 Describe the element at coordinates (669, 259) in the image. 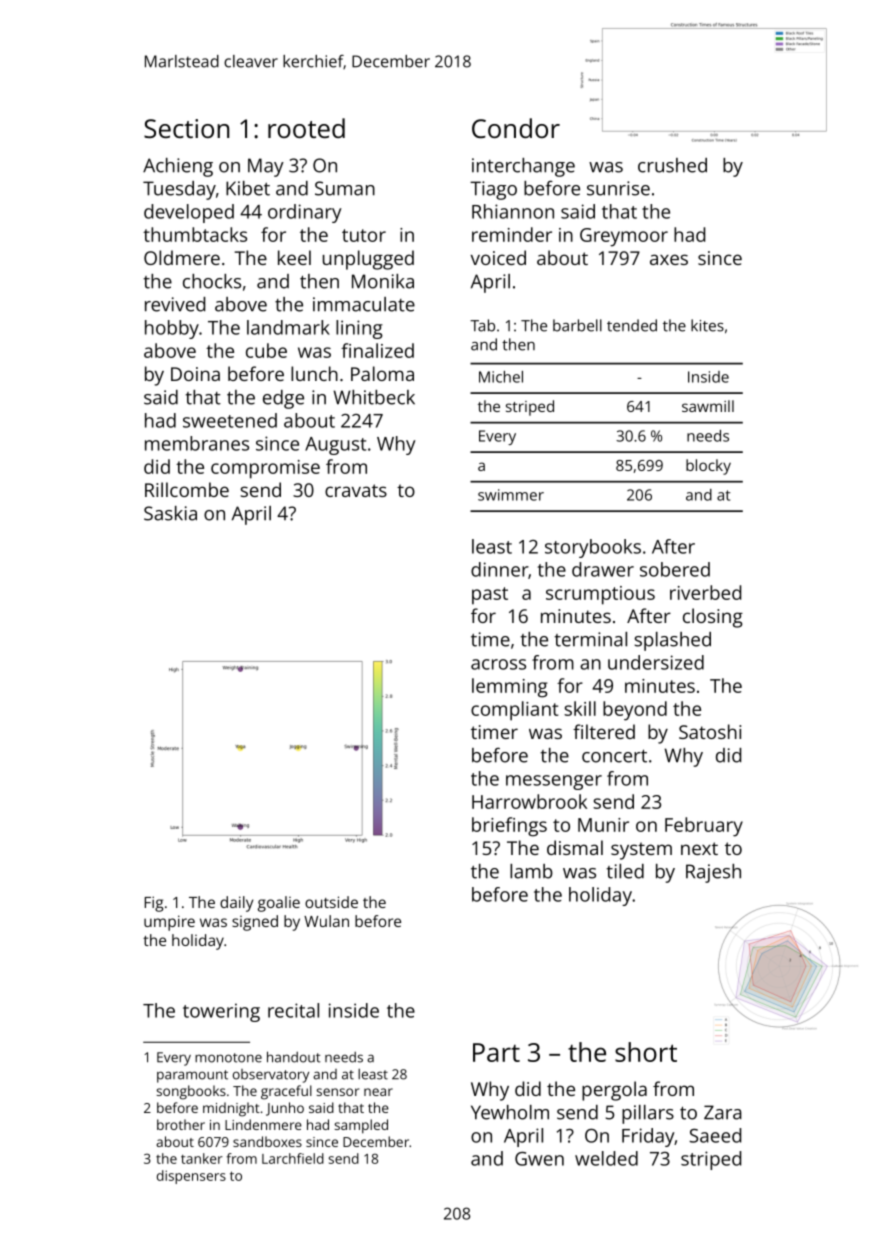

I see `axes` at that location.
